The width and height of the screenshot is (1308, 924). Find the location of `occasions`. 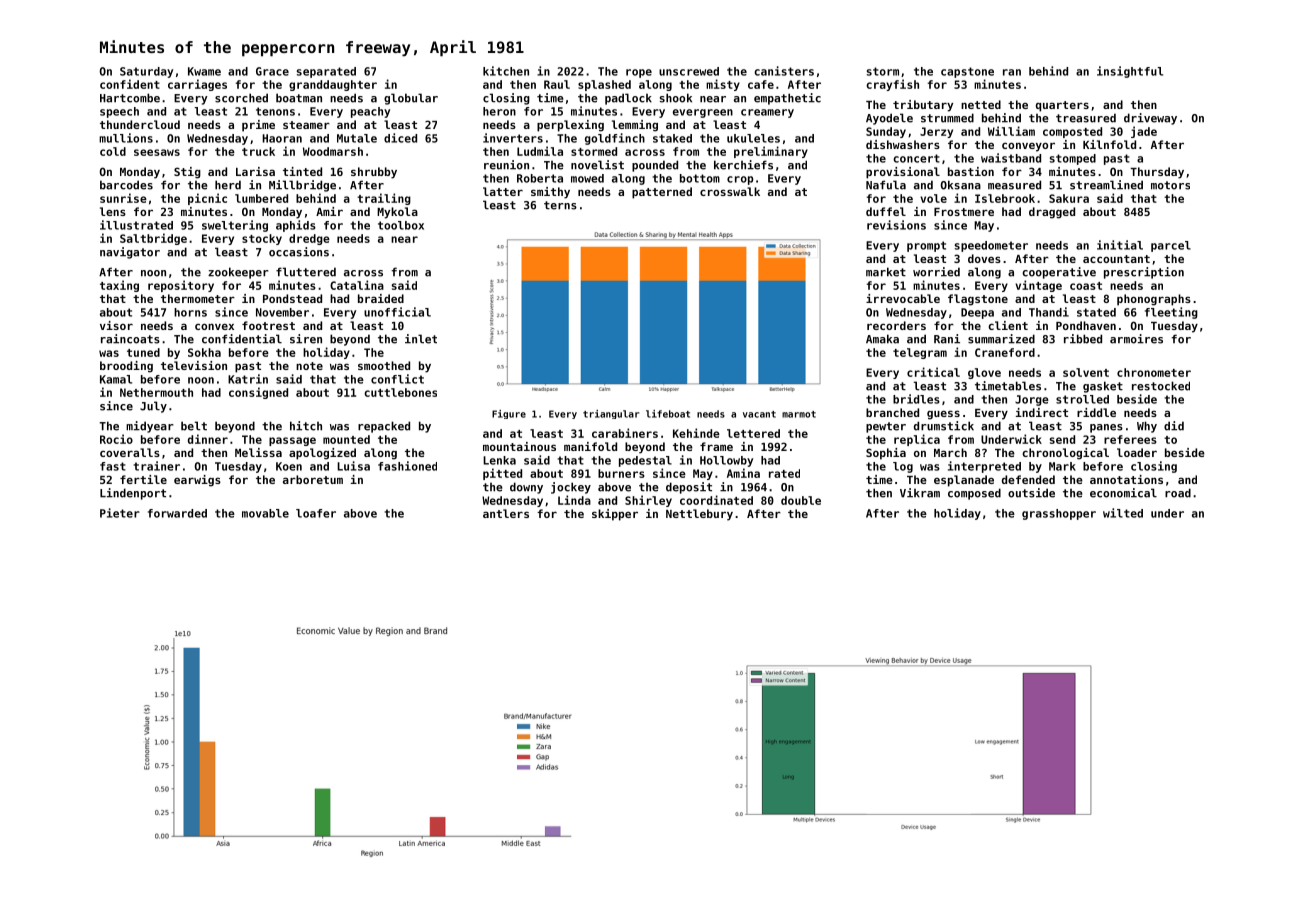

occasions is located at coordinates (299, 252).
